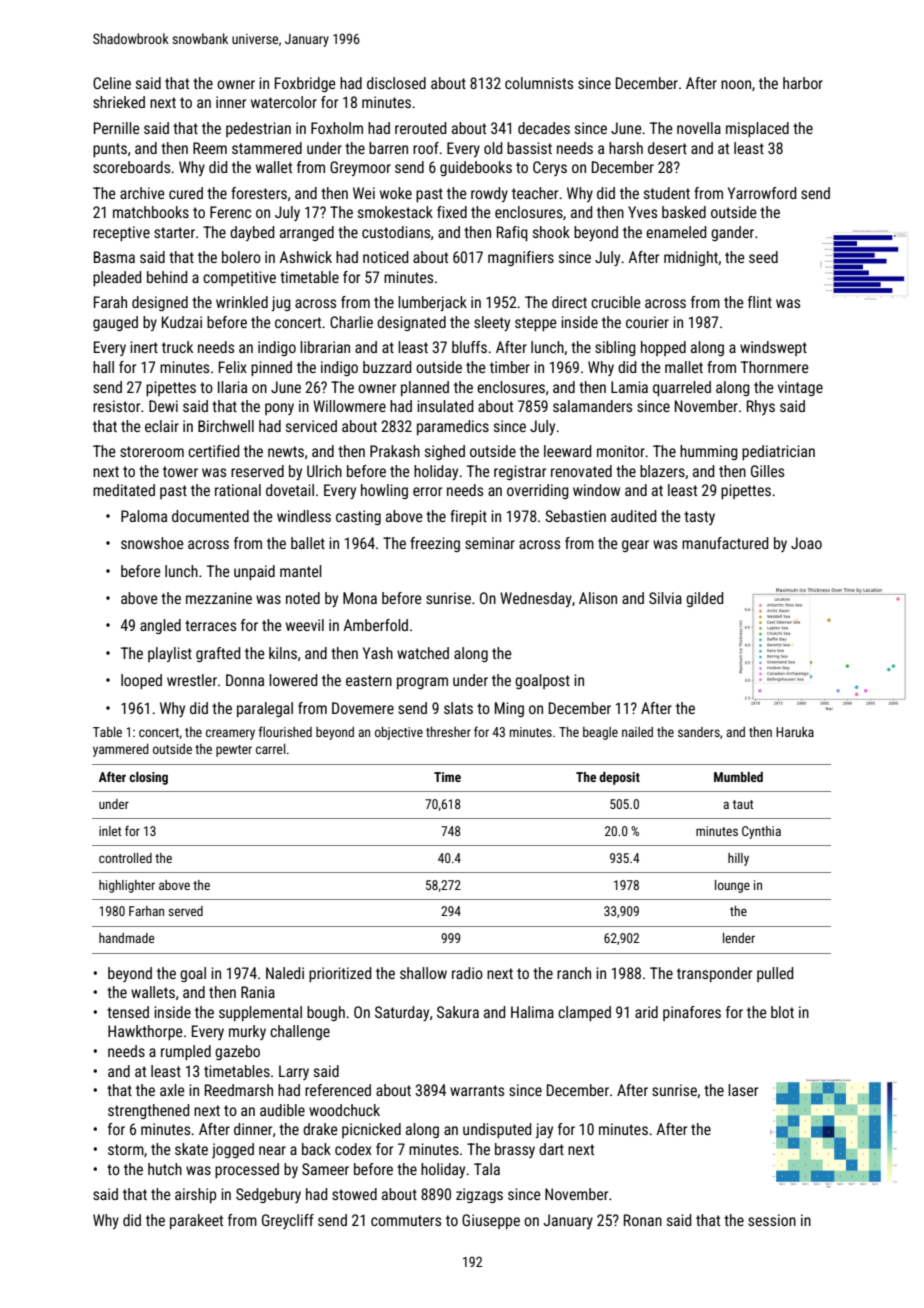 The width and height of the screenshot is (924, 1308). I want to click on picnicked, so click(371, 1130).
